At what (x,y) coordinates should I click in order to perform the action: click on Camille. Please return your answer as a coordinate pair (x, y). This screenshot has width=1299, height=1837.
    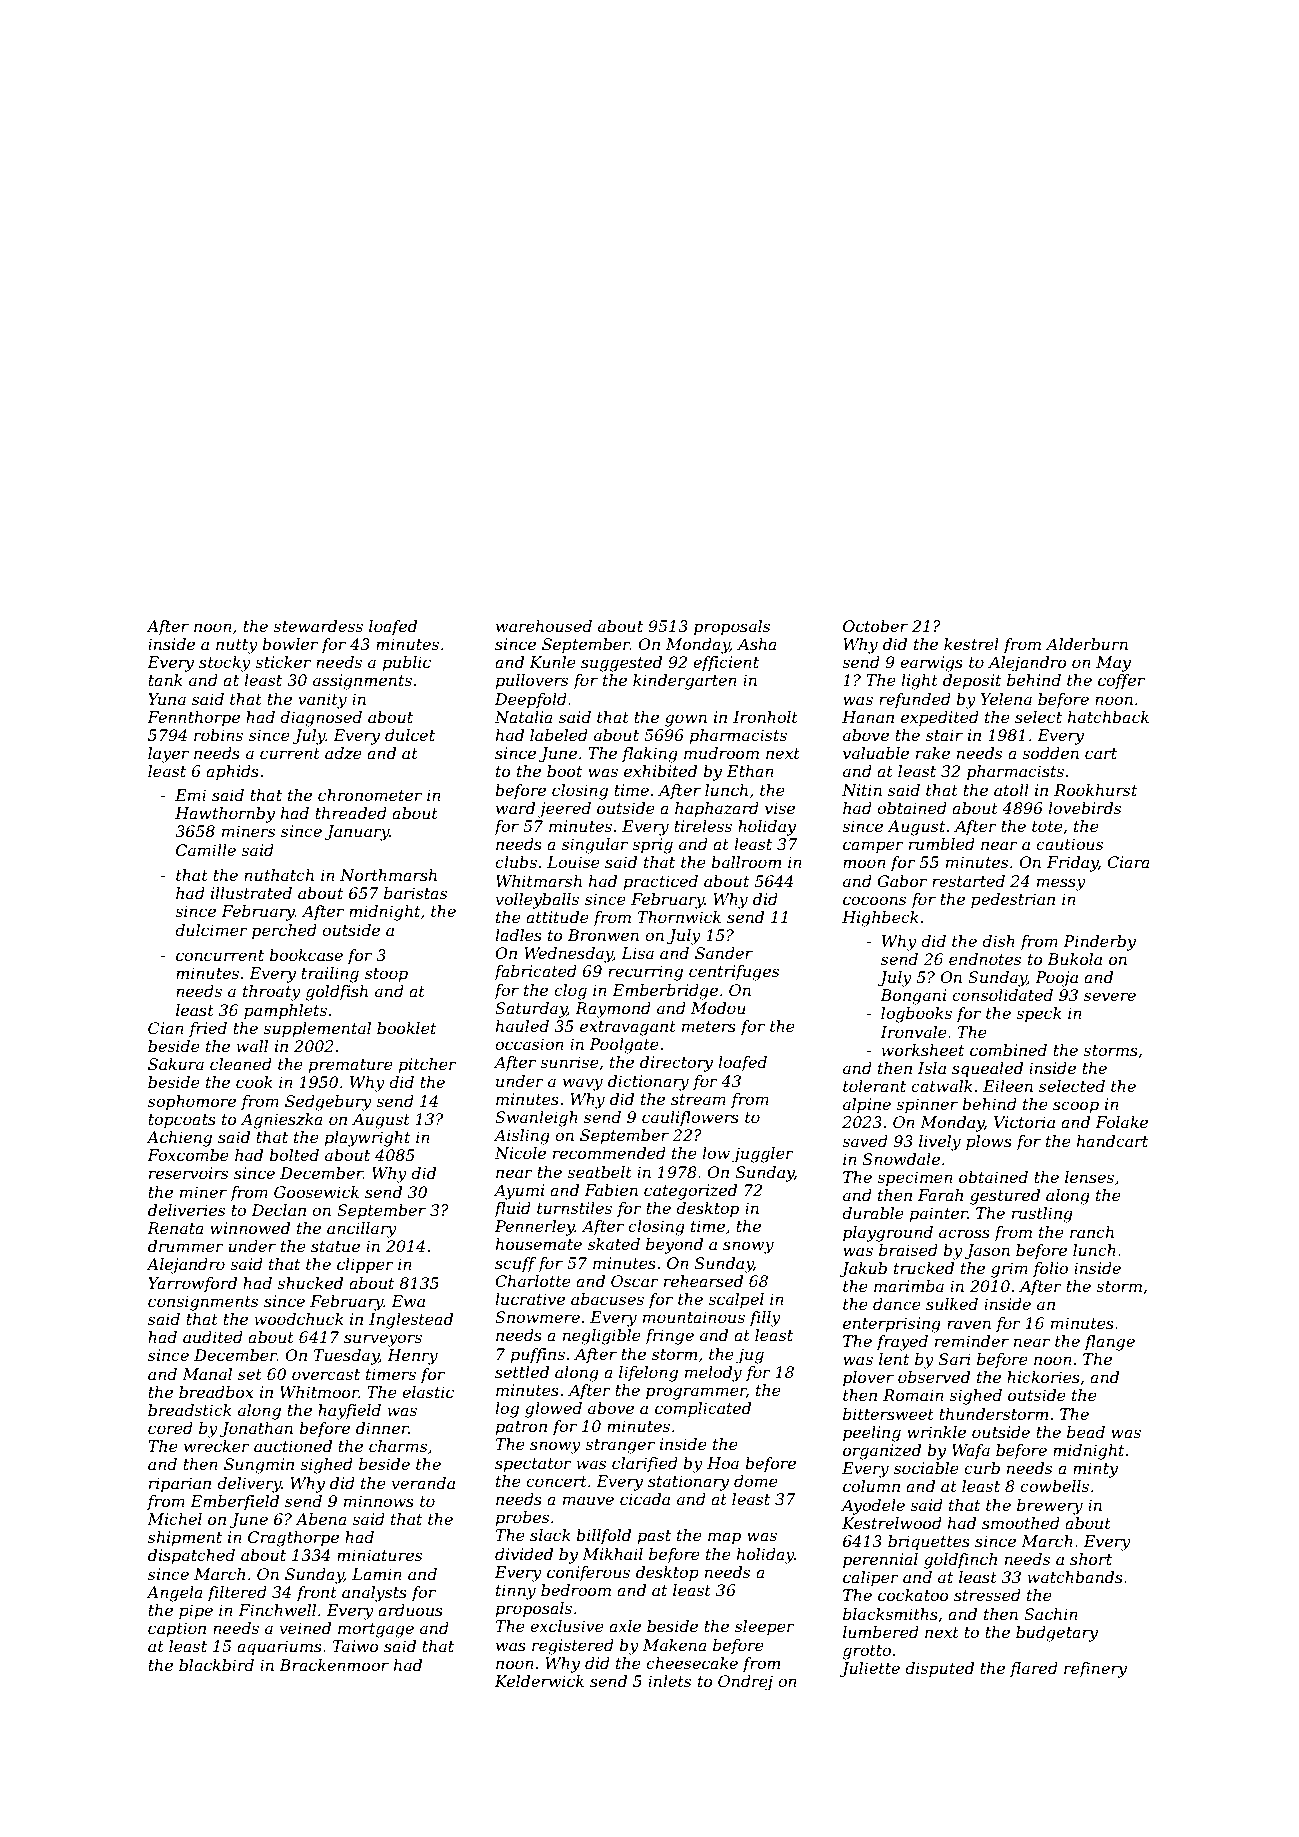
    Looking at the image, I should click on (206, 850).
